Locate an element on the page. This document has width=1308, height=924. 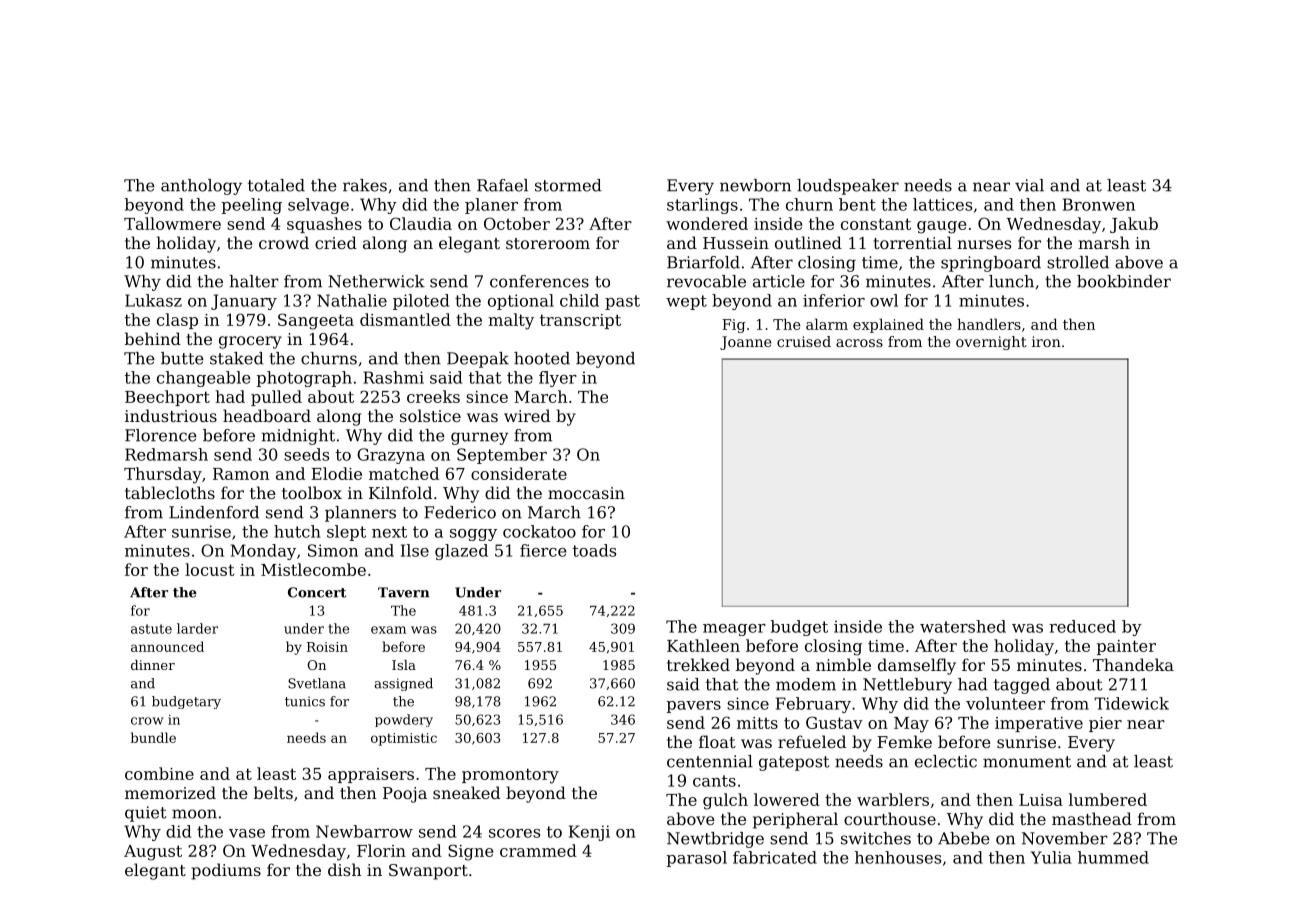
Claudia is located at coordinates (421, 223).
